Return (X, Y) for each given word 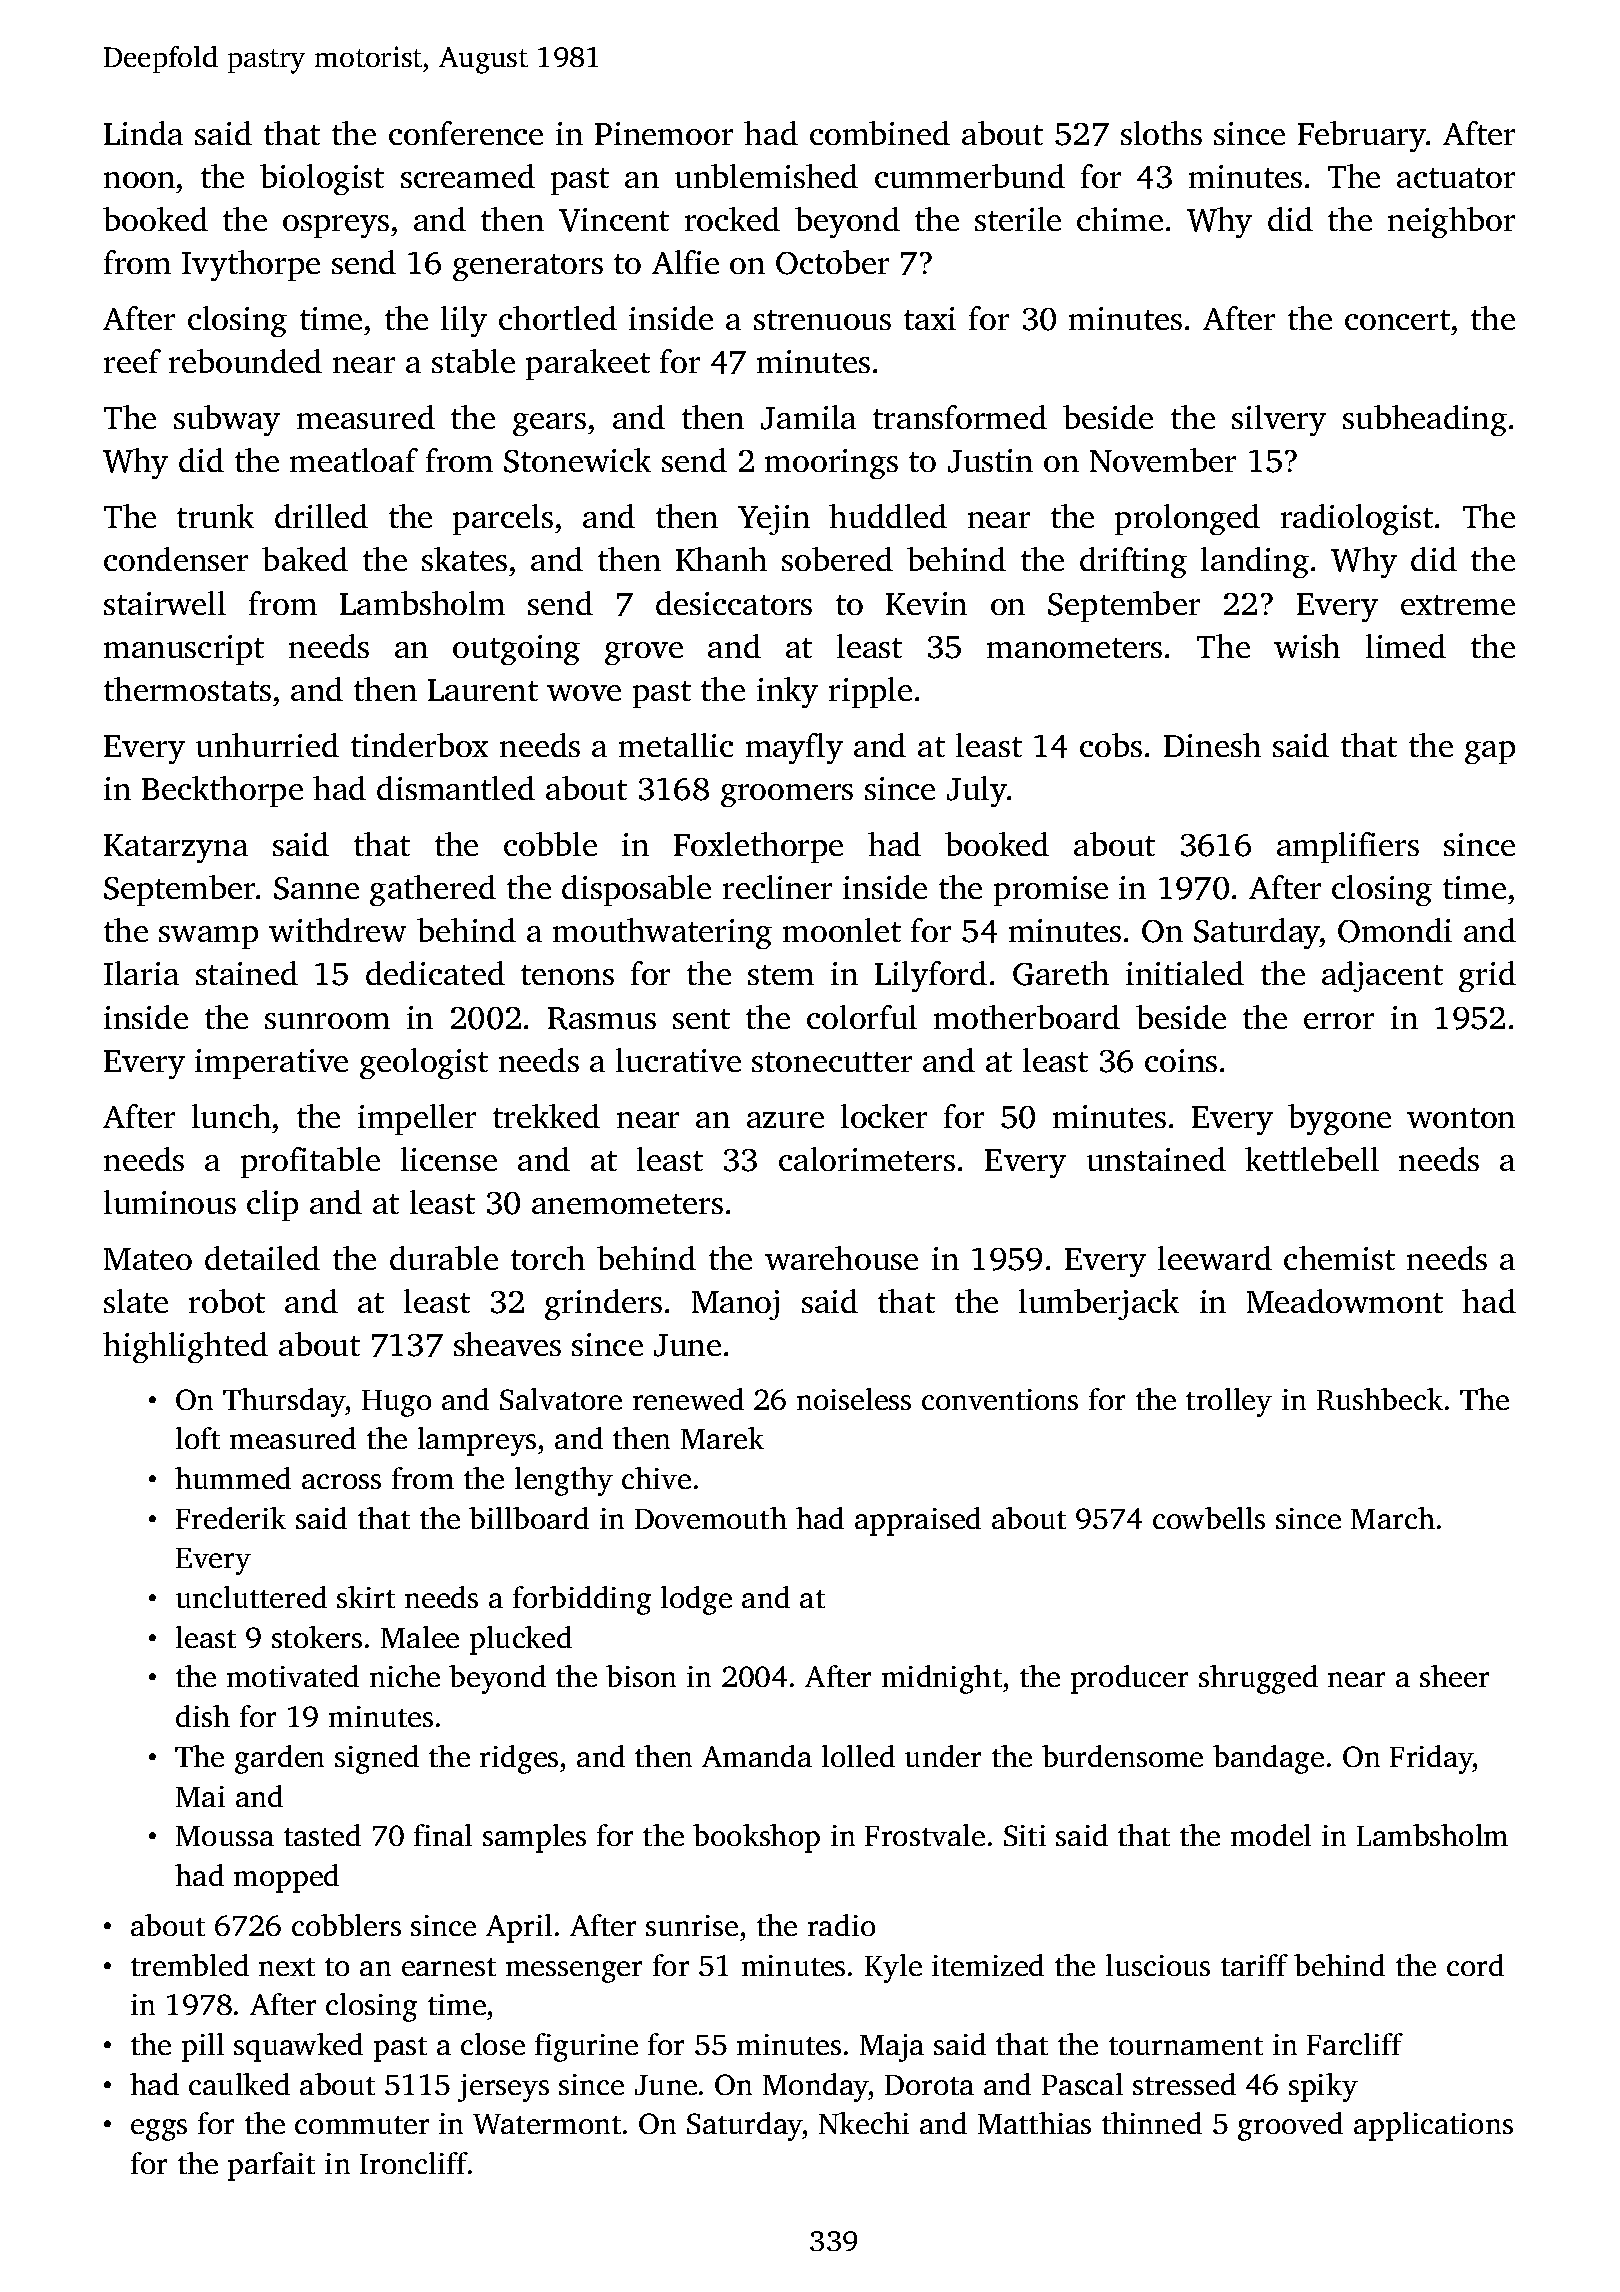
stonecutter (832, 1062)
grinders (603, 1304)
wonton (1461, 1118)
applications (1433, 2126)
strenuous (822, 320)
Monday (816, 2087)
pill (203, 2047)
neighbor (1451, 222)
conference (466, 133)
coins (1181, 1060)
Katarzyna (176, 848)
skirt (366, 1597)
